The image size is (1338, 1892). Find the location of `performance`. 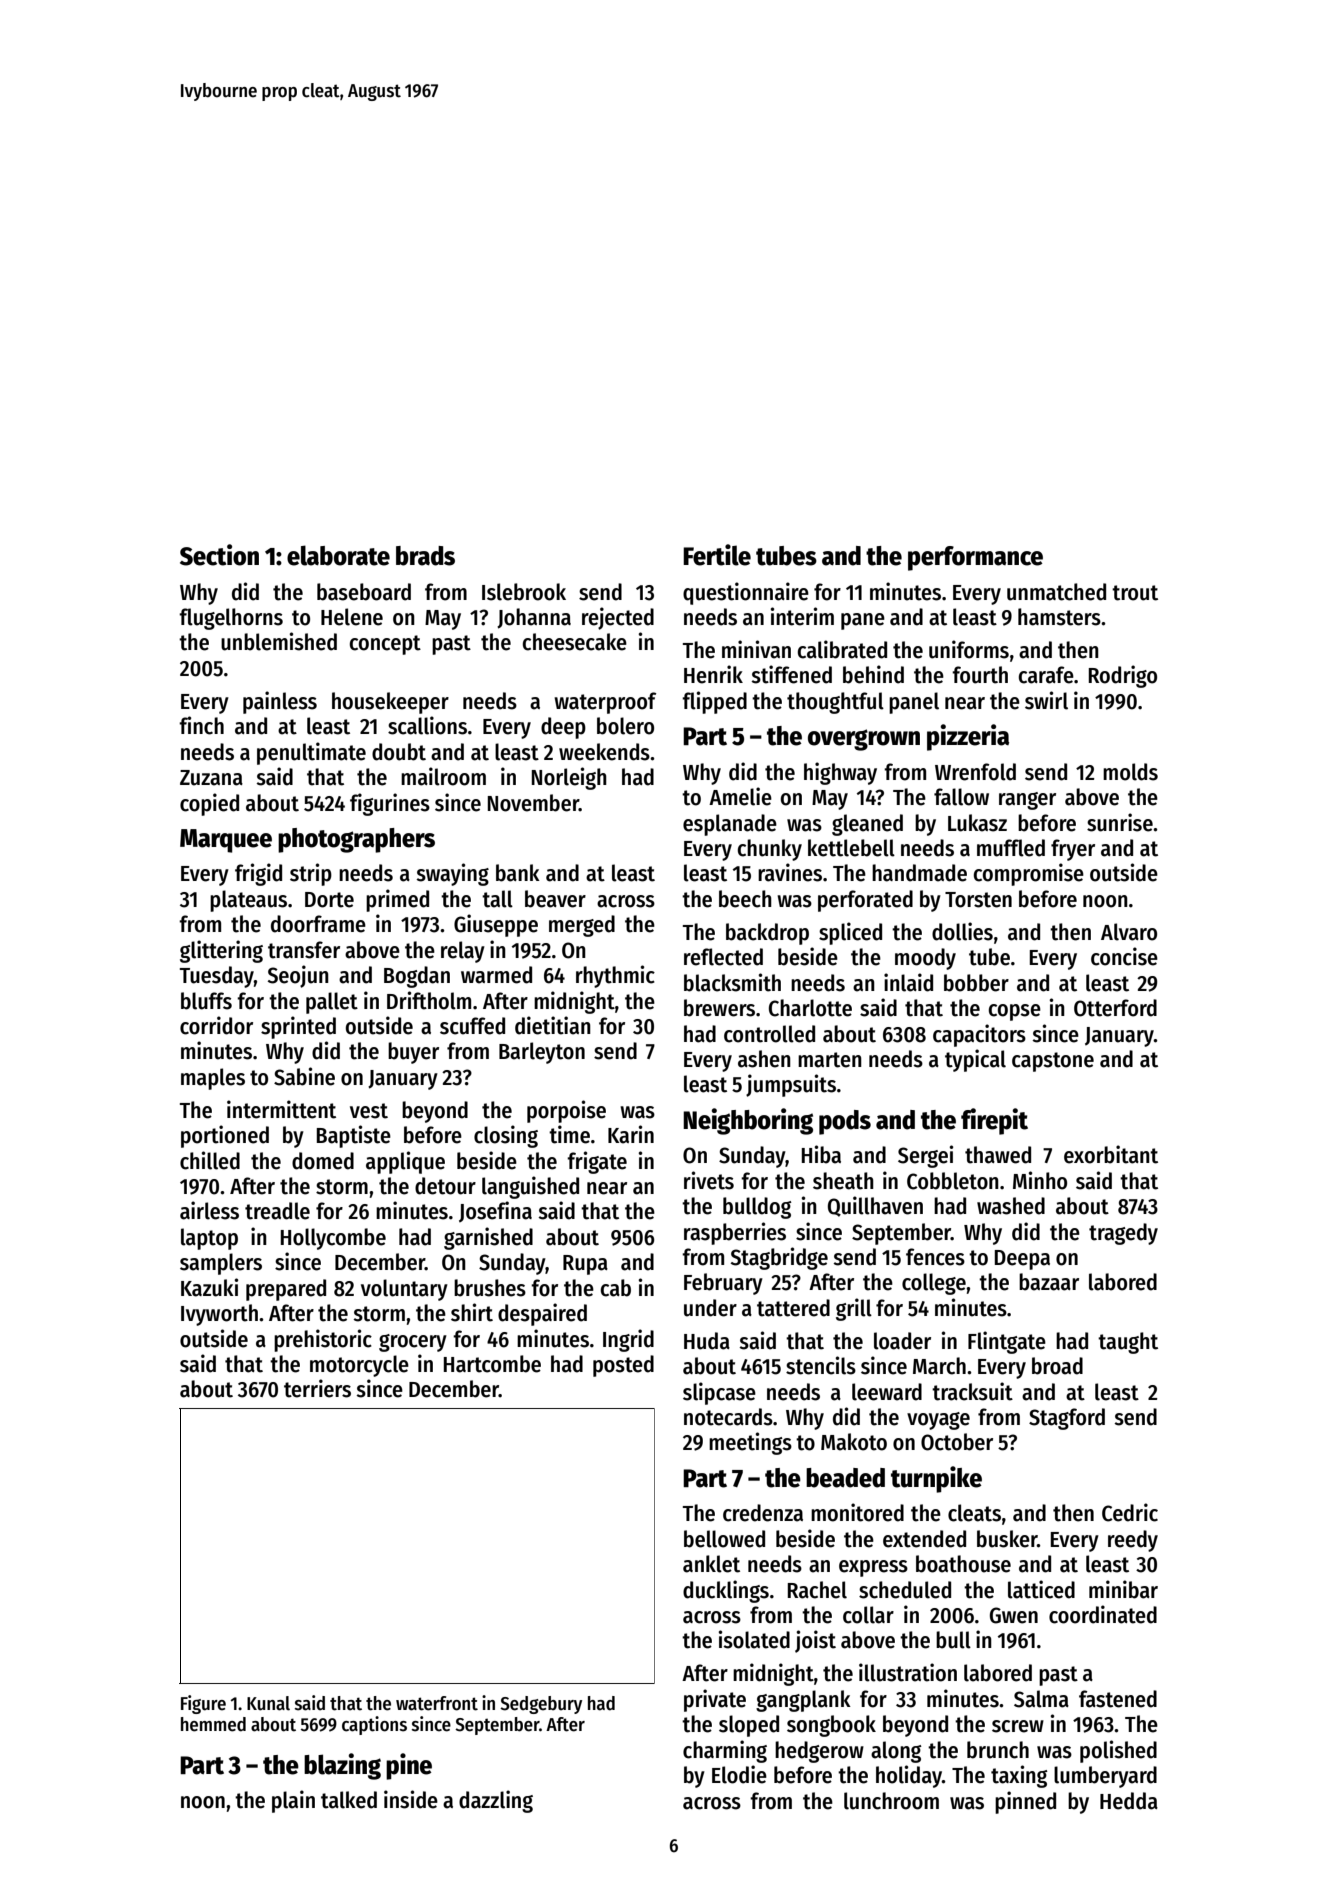

performance is located at coordinates (975, 558).
